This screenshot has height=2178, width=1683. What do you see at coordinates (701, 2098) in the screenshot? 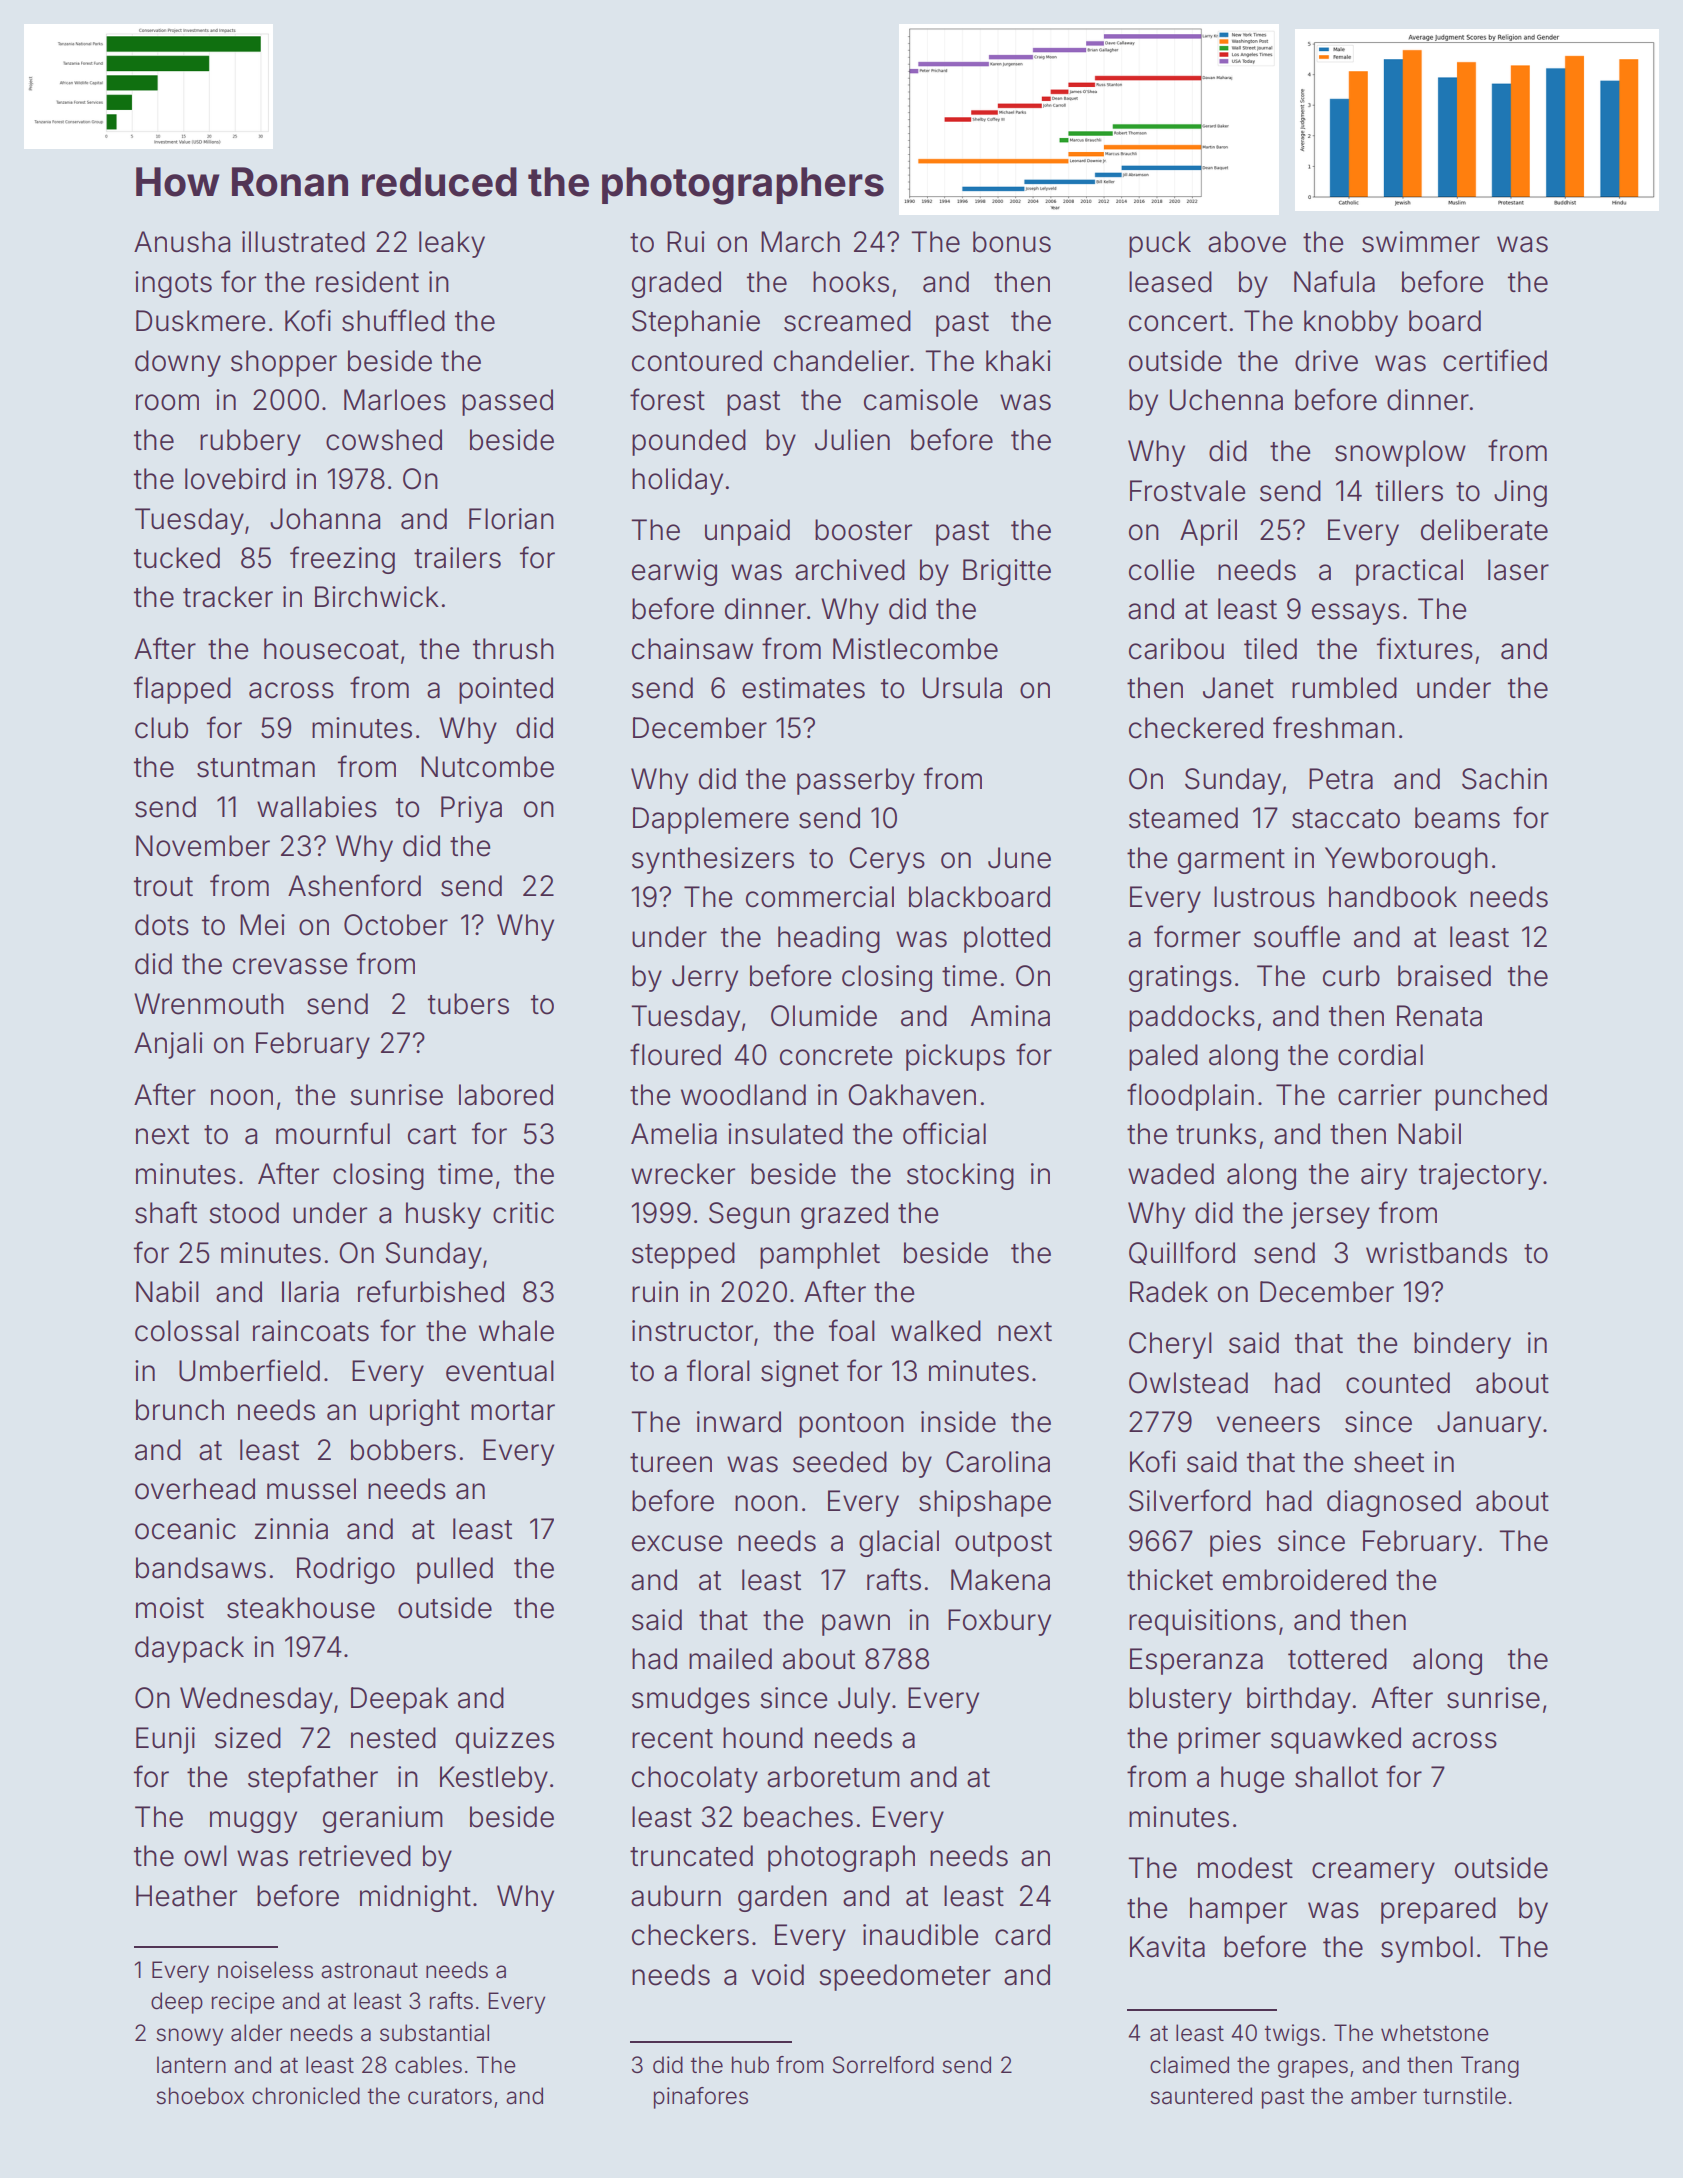
I see `pinafores` at bounding box center [701, 2098].
